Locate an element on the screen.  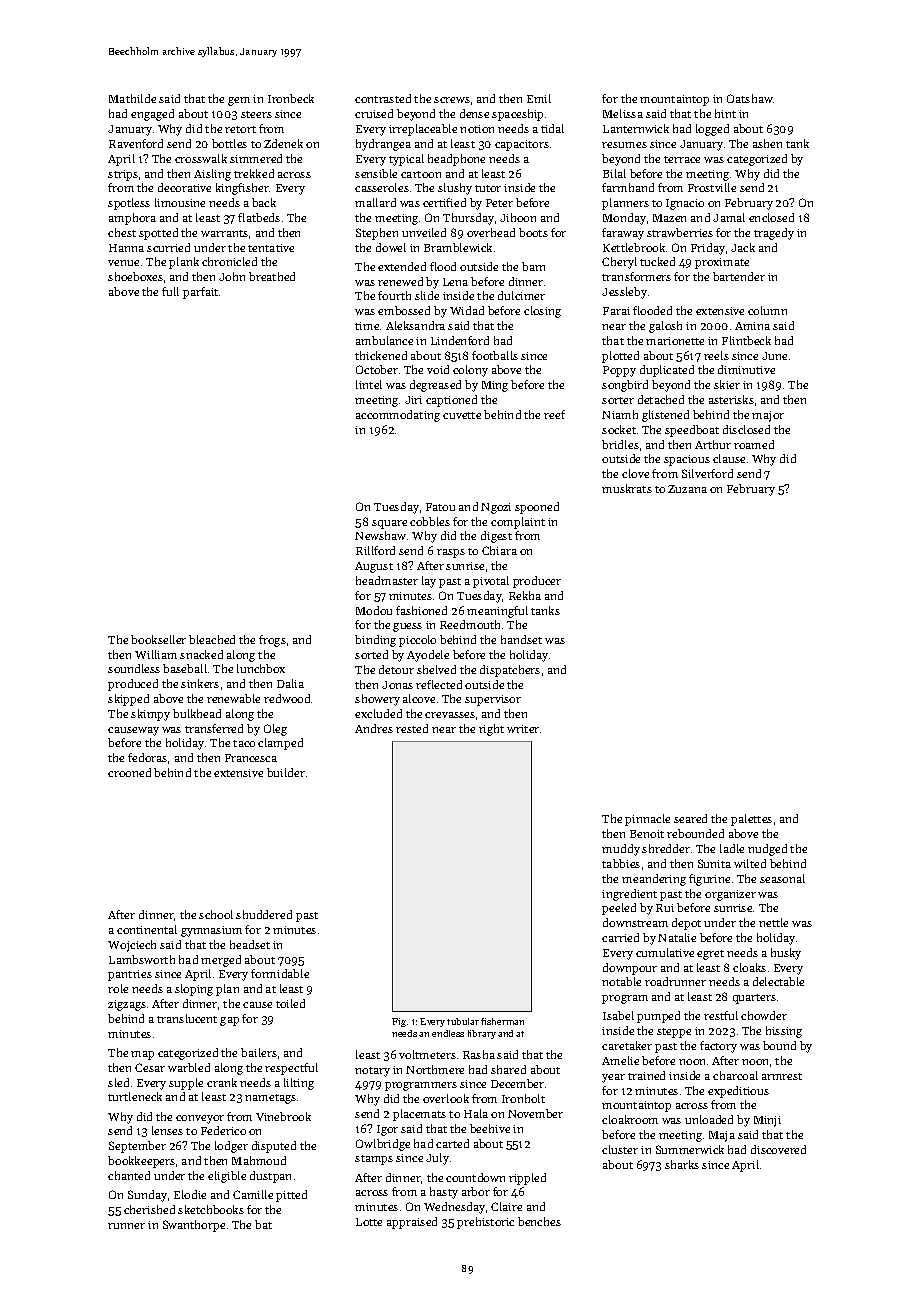
proximate is located at coordinates (722, 263).
